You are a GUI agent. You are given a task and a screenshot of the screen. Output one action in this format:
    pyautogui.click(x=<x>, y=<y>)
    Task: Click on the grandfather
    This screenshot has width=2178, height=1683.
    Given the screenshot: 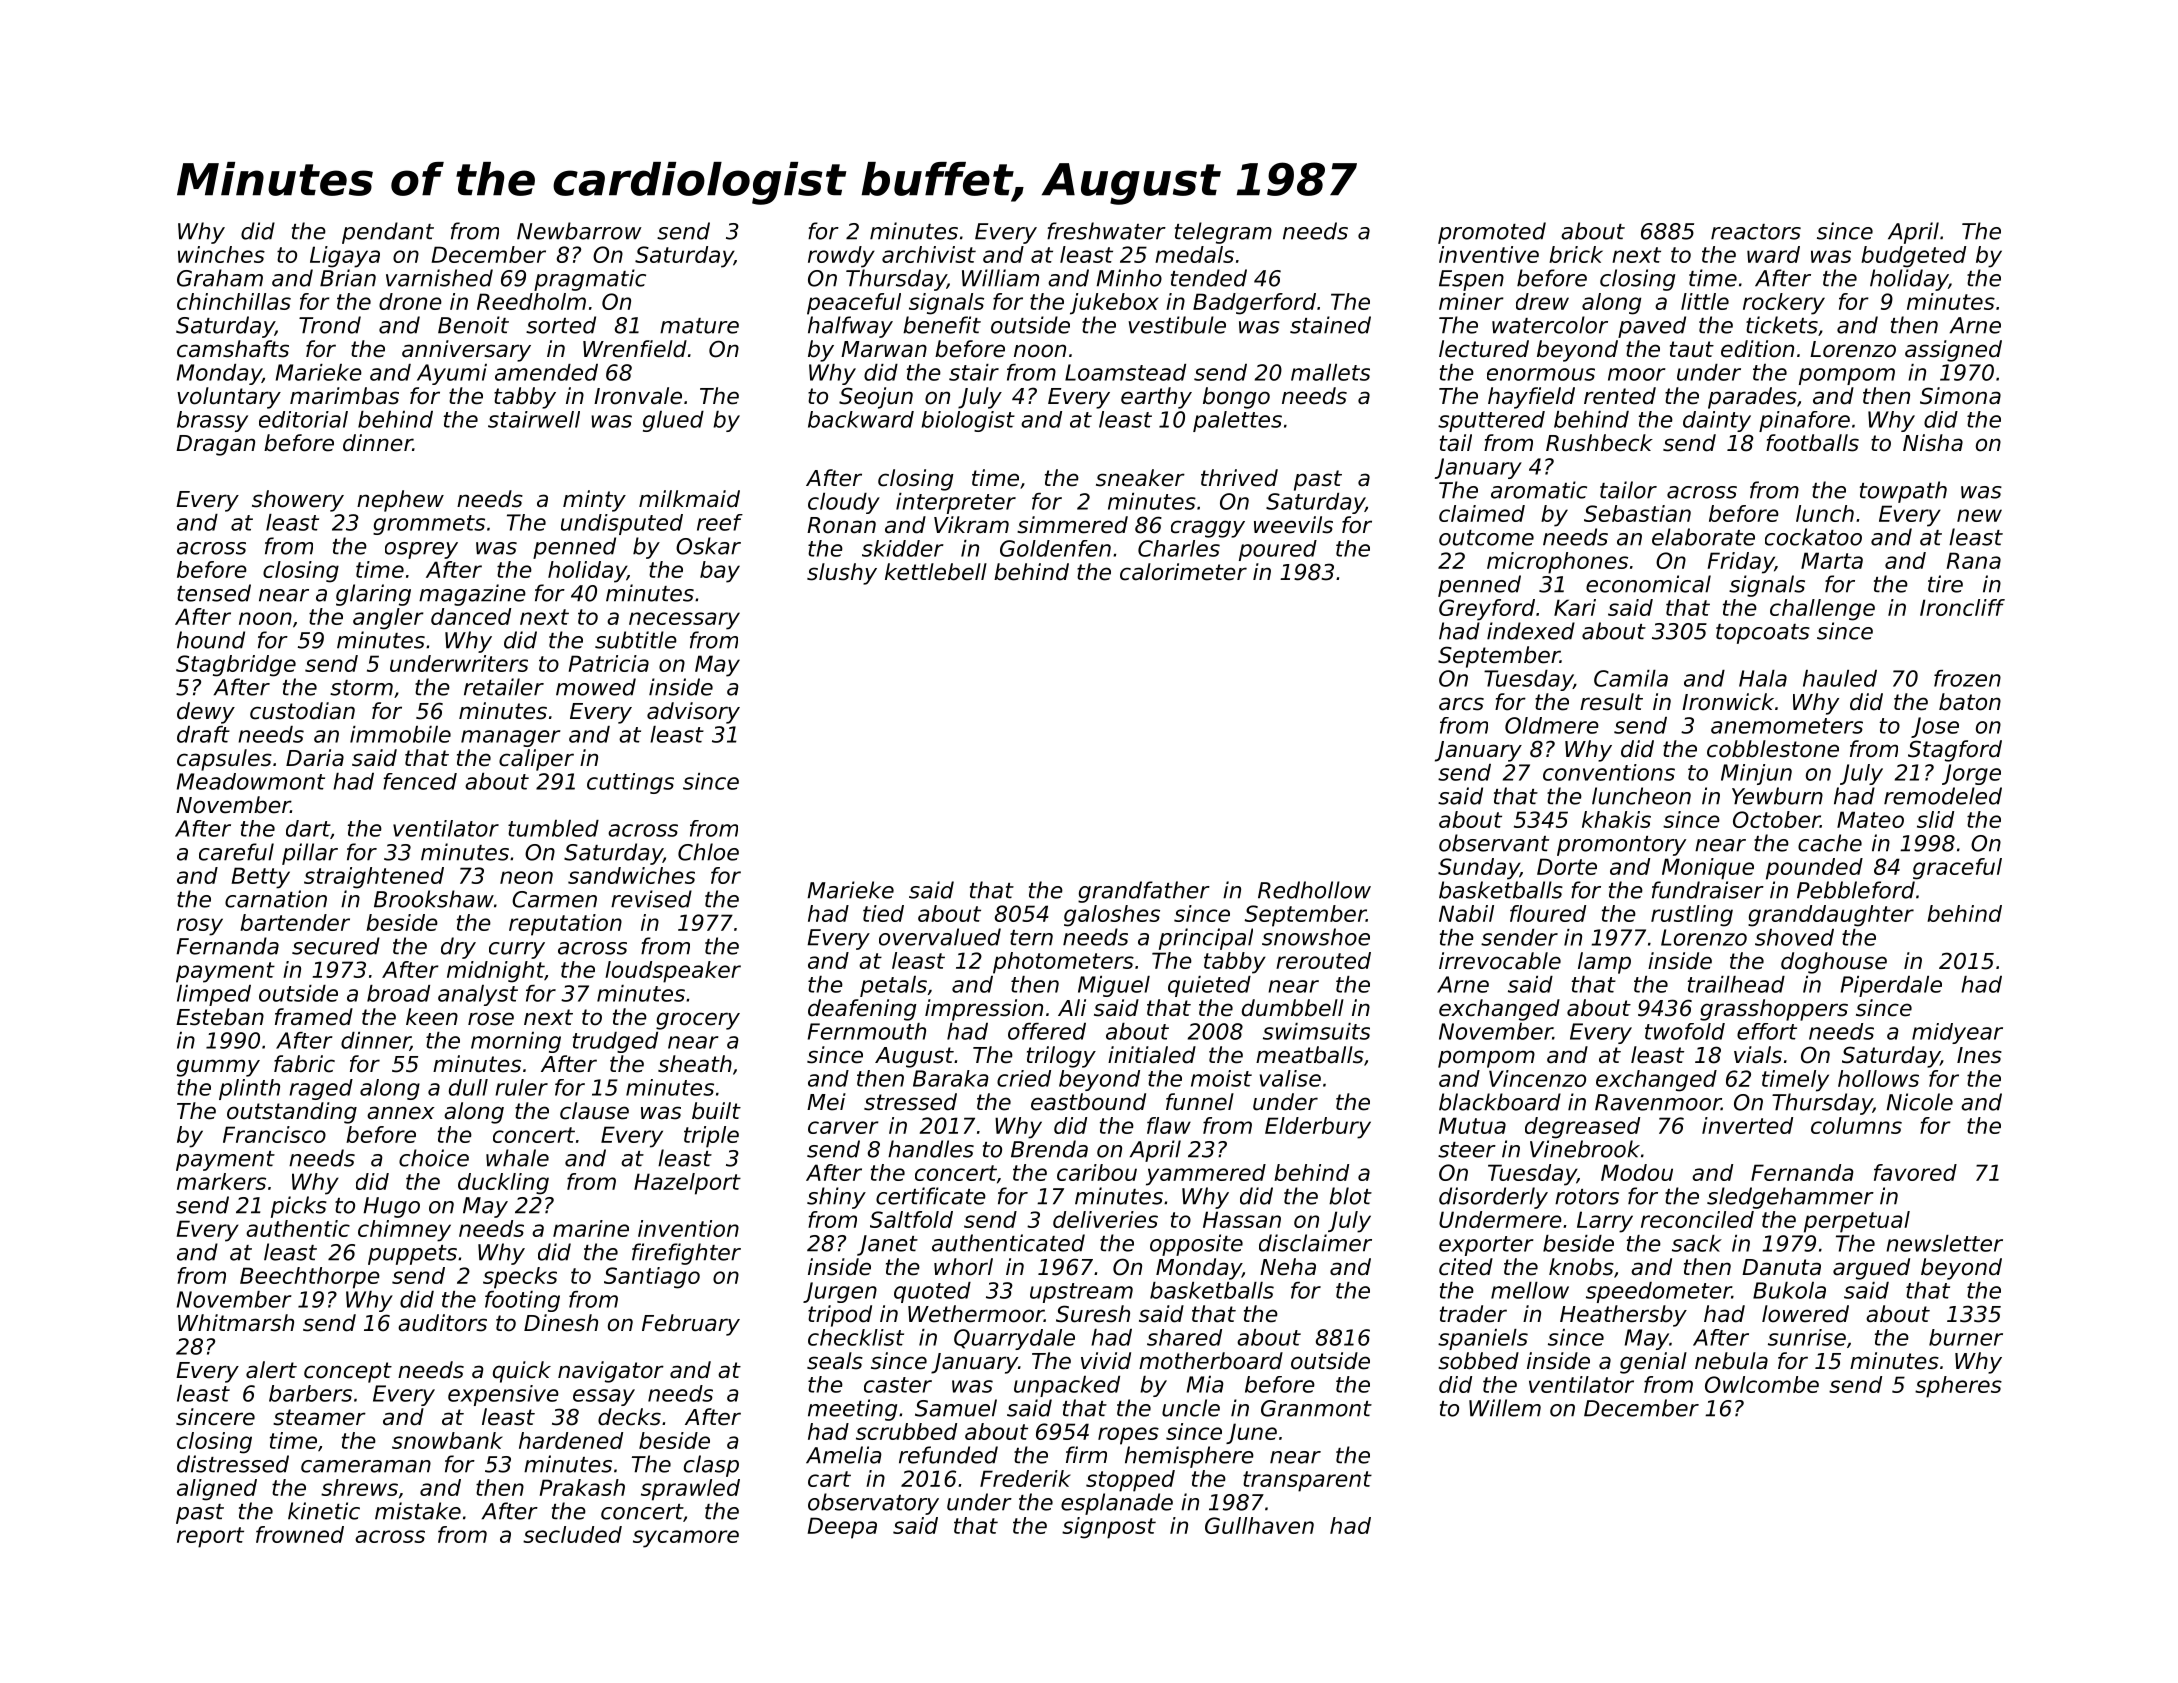 What is the action you would take?
    pyautogui.click(x=1144, y=892)
